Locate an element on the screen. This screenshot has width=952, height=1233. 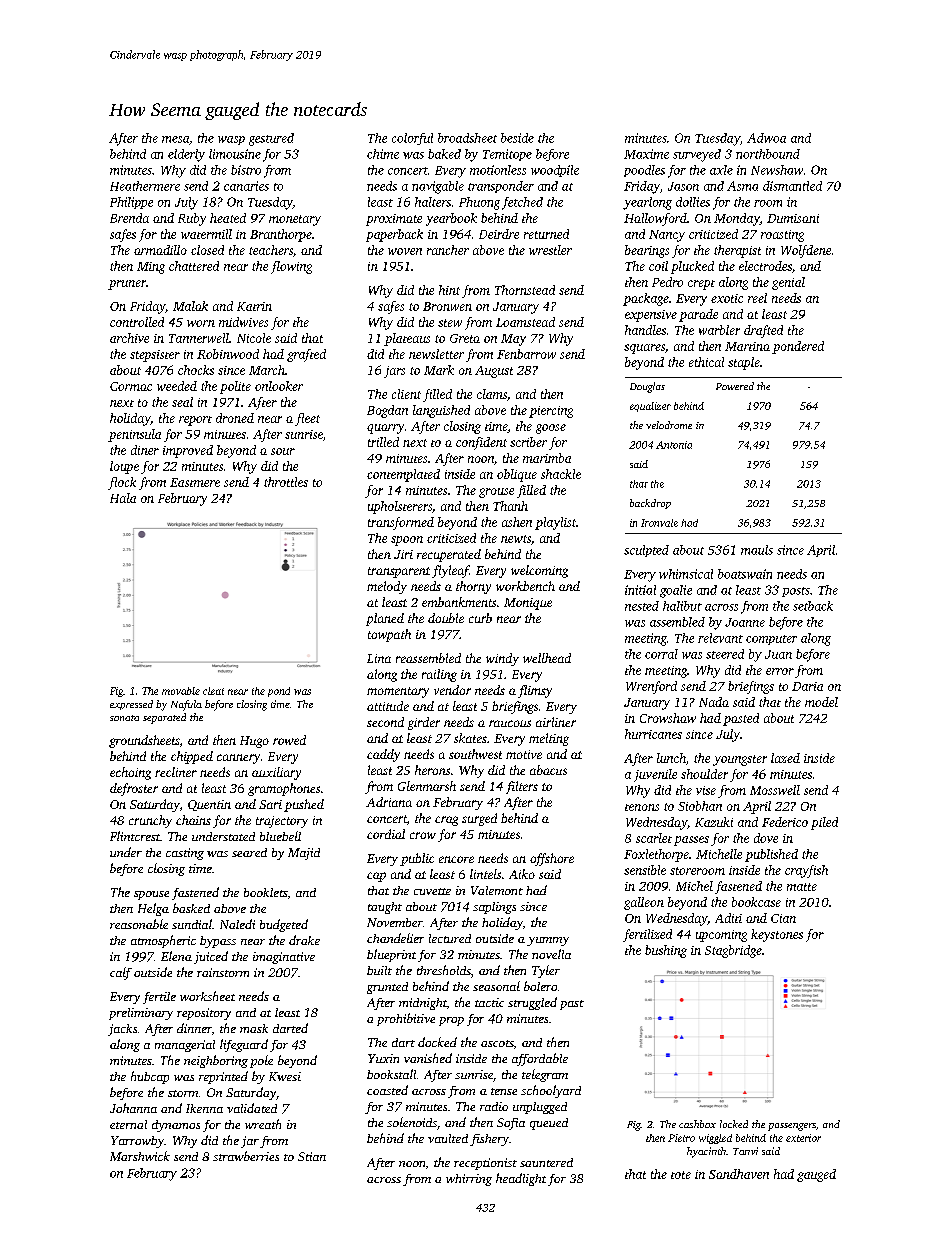
drafted is located at coordinates (763, 331).
